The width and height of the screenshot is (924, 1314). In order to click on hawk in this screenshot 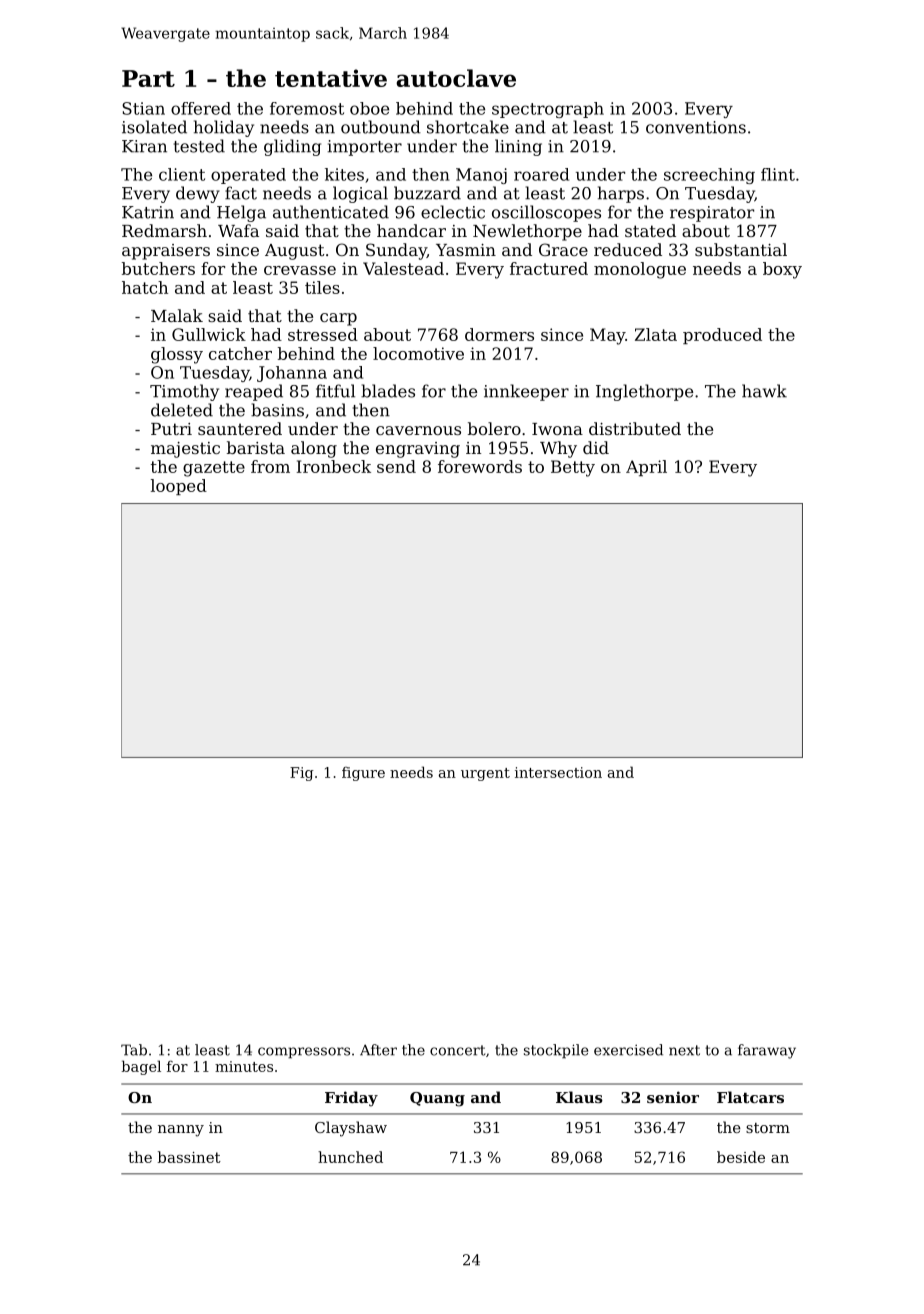, I will do `click(764, 391)`.
